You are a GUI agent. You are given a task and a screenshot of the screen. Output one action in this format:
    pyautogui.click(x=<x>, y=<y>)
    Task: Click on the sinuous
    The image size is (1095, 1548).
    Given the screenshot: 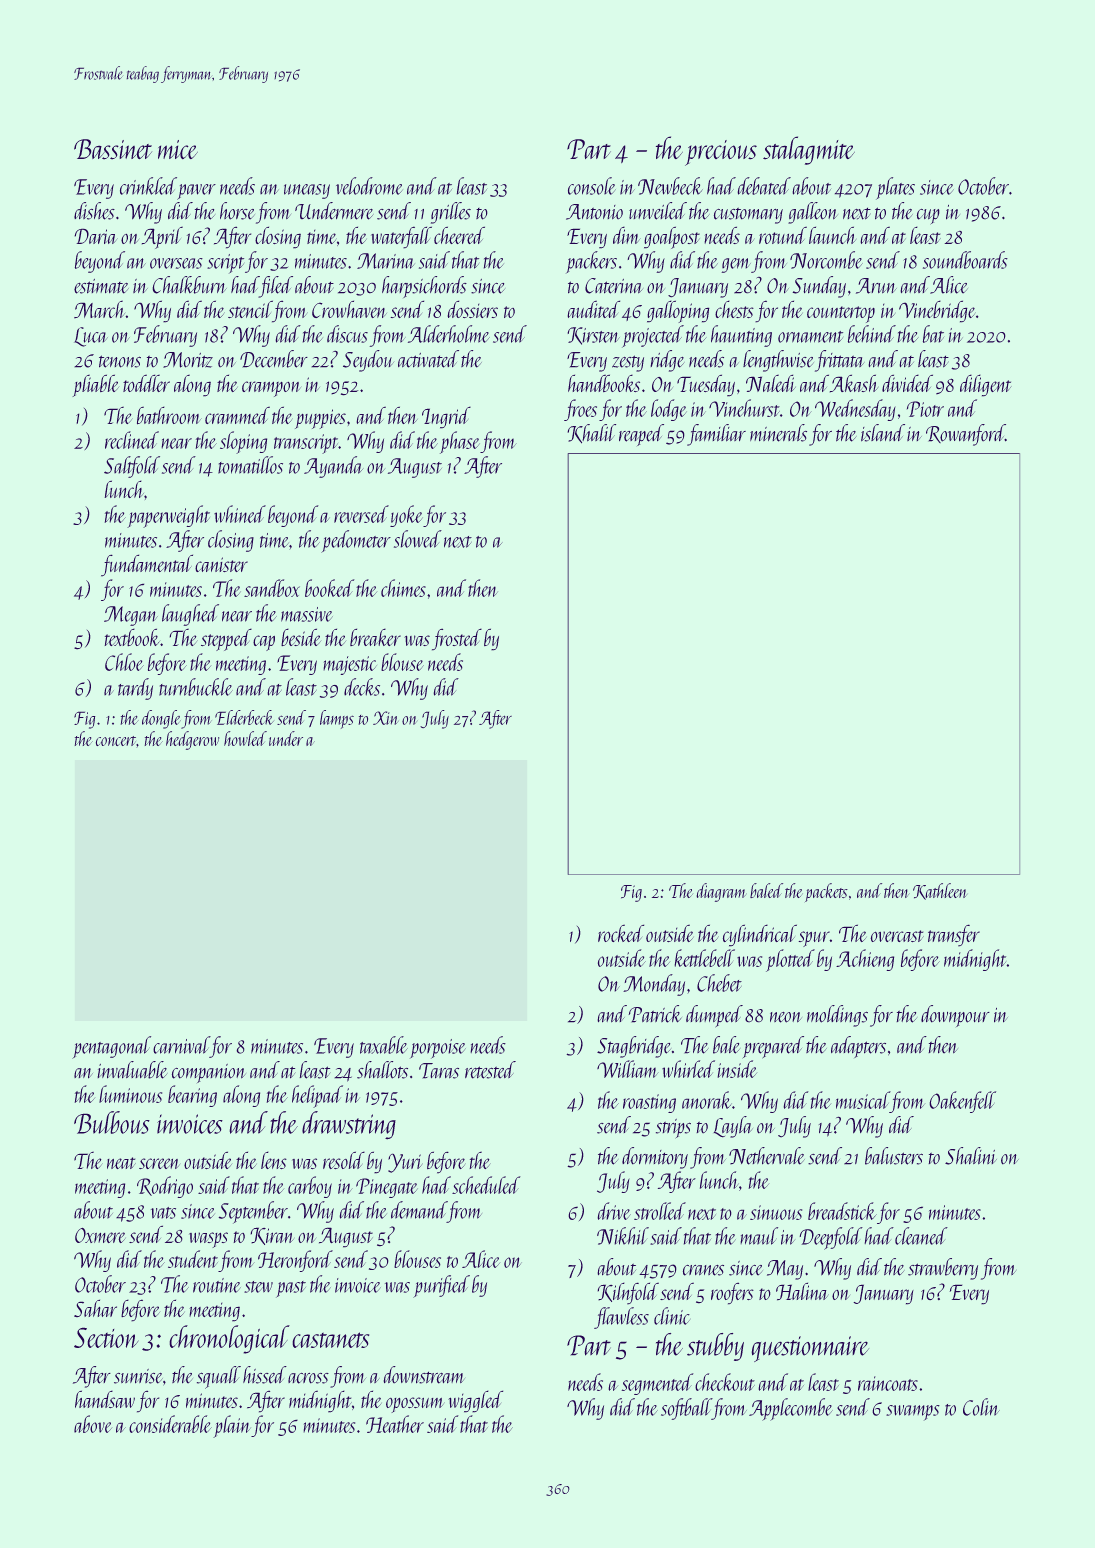 What is the action you would take?
    pyautogui.click(x=776, y=1212)
